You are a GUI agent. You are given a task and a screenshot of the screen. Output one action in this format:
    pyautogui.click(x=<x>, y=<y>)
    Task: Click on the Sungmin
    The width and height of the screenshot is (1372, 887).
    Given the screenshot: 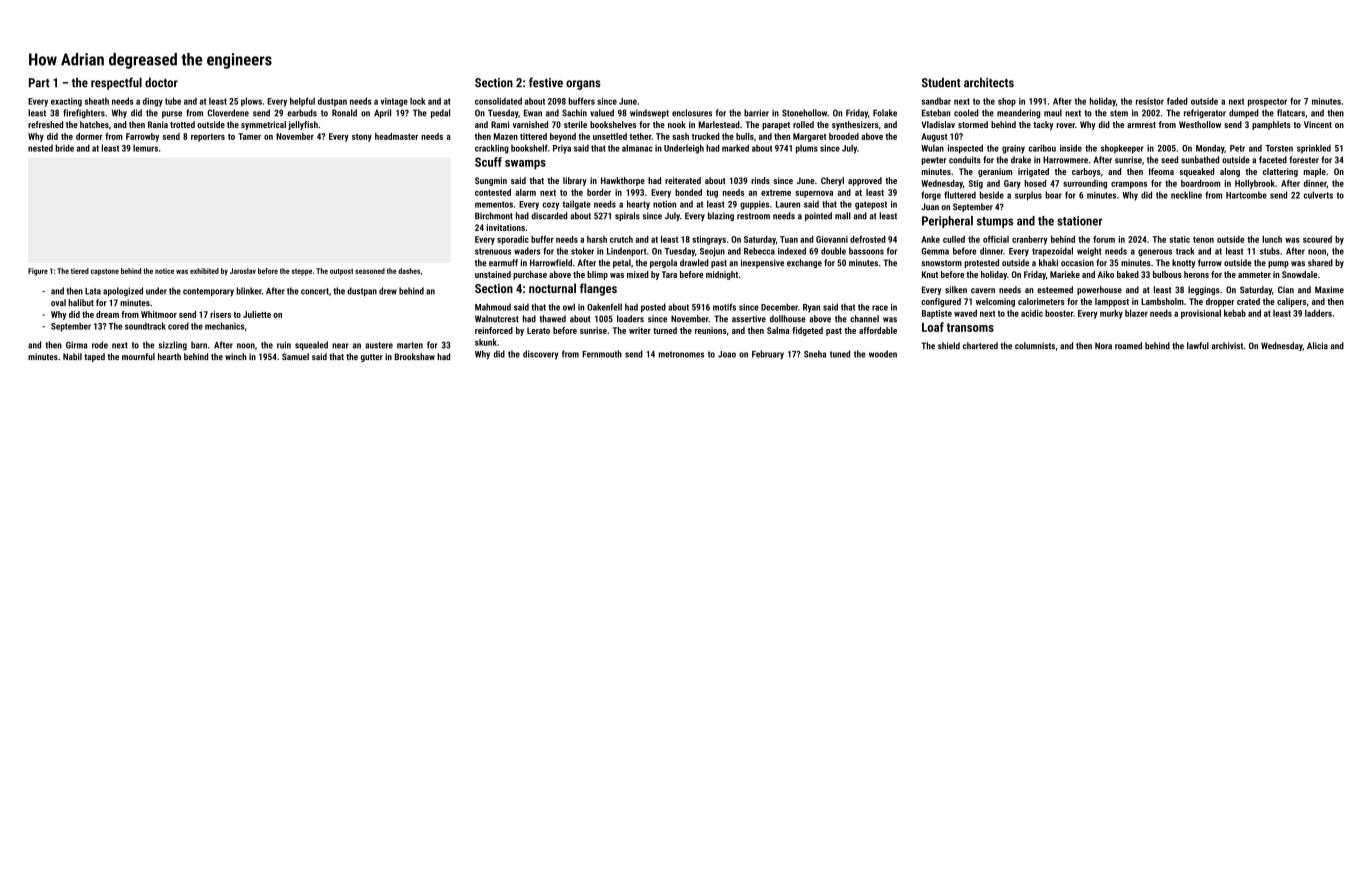 What is the action you would take?
    pyautogui.click(x=491, y=181)
